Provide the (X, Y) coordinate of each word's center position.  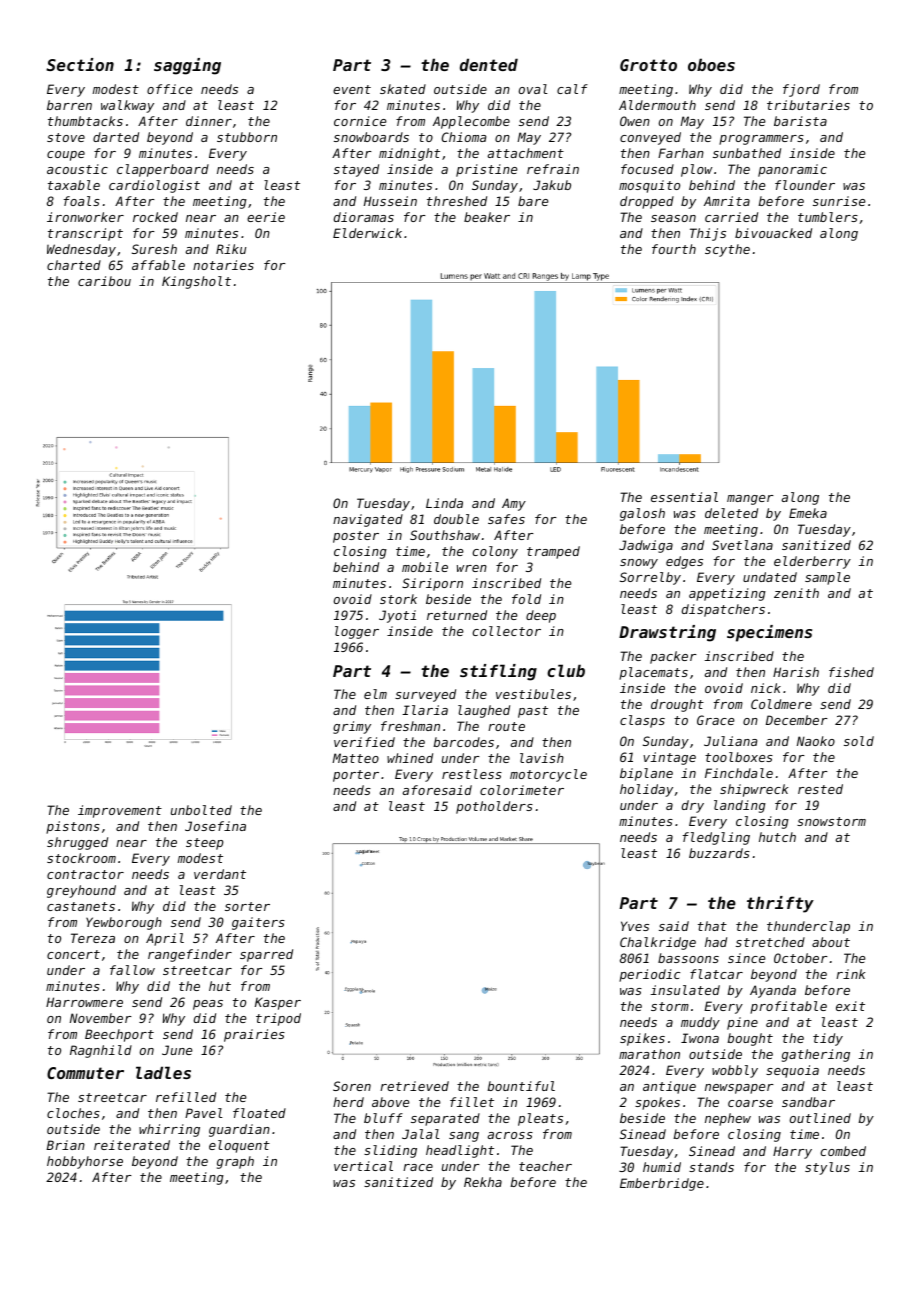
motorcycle (548, 775)
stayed (356, 170)
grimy (352, 727)
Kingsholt (196, 282)
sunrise (839, 201)
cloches (73, 1113)
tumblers (828, 217)
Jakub (552, 185)
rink (850, 974)
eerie (266, 217)
